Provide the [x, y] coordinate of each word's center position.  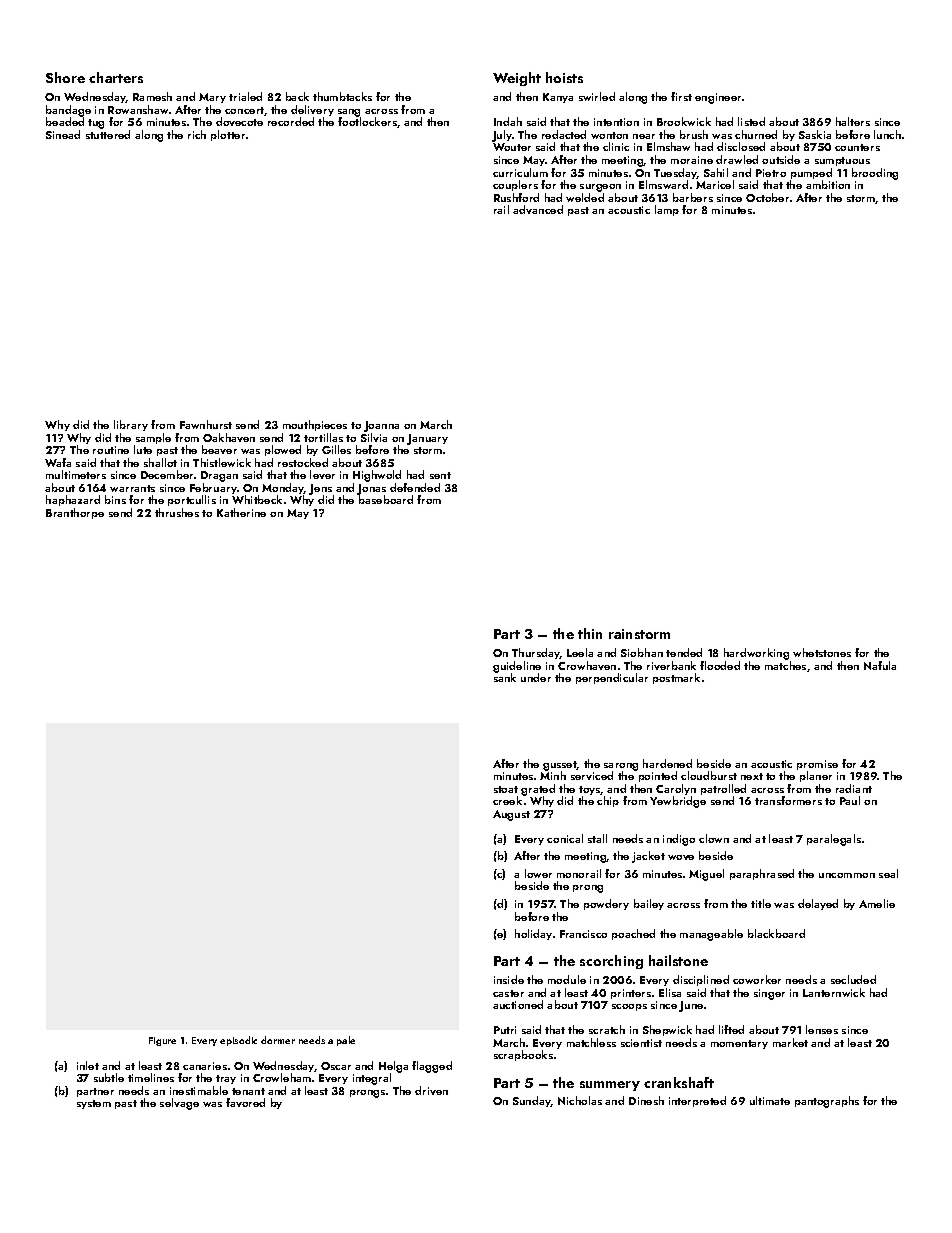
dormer [278, 1040]
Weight [517, 79]
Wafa [58, 462]
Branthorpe [75, 513]
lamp [667, 210]
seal [888, 873]
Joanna [381, 426]
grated [538, 790]
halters [853, 121]
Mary [212, 98]
